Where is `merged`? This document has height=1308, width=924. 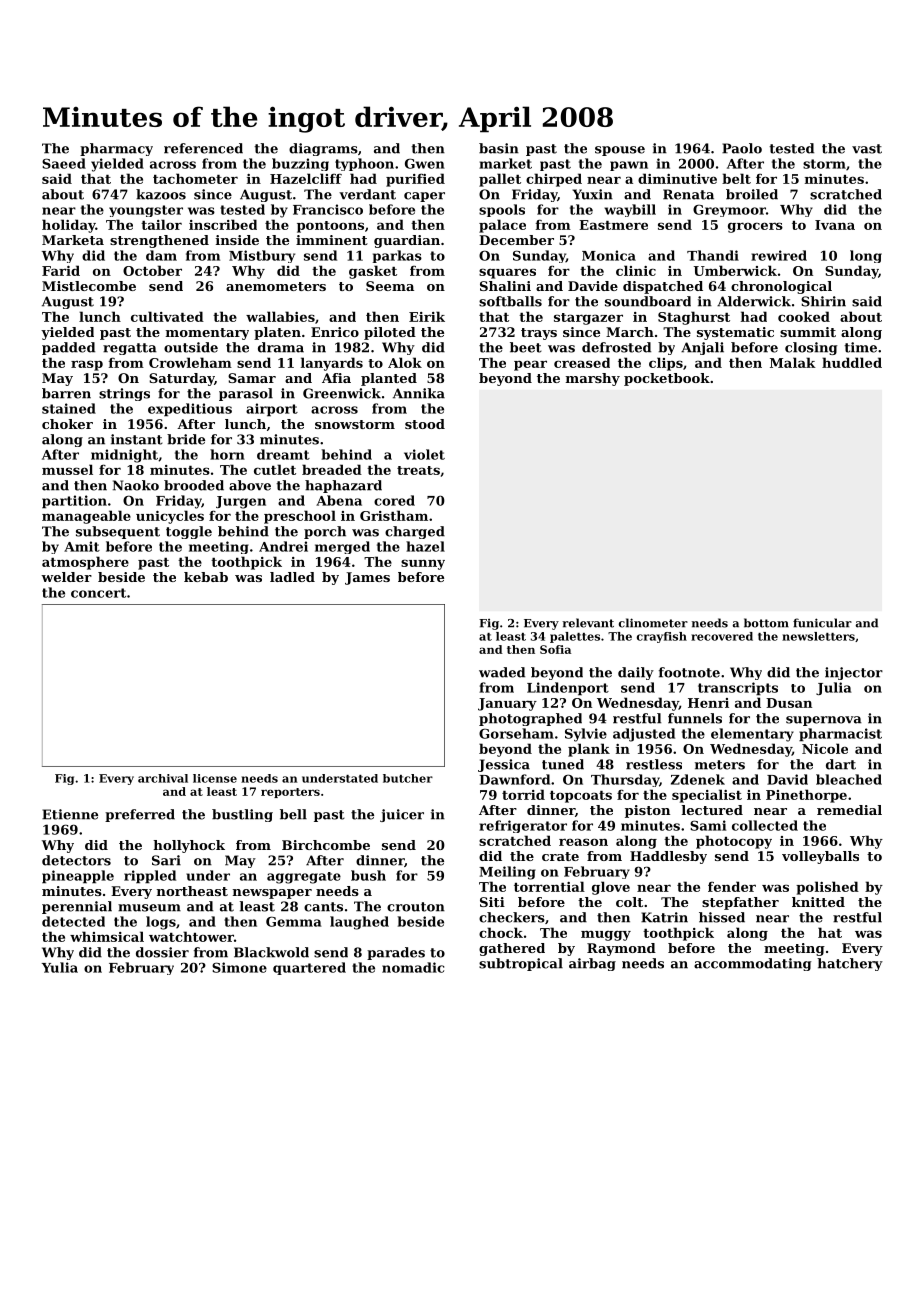
merged is located at coordinates (342, 547).
